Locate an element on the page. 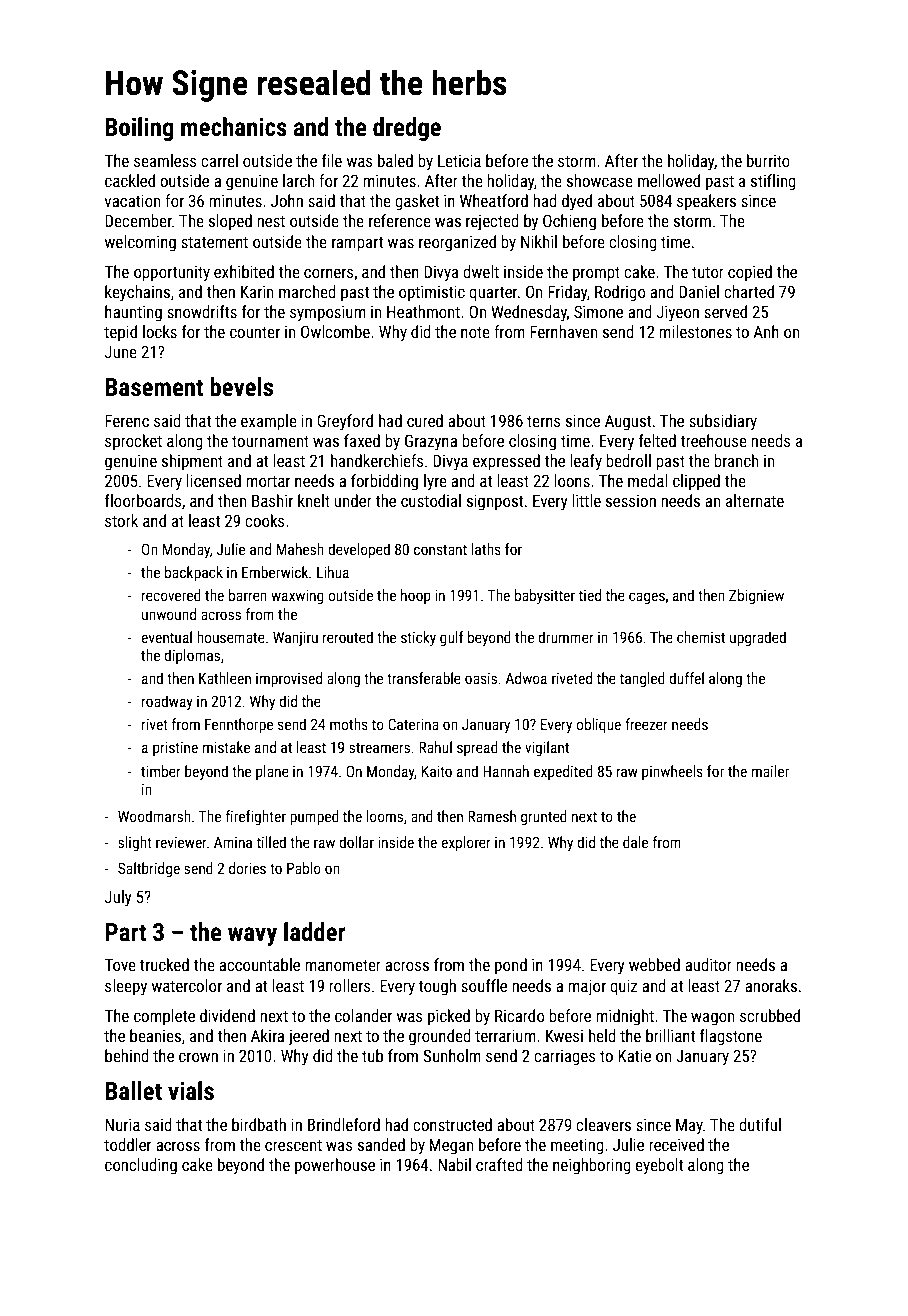 The image size is (908, 1316). mellowed is located at coordinates (669, 180).
